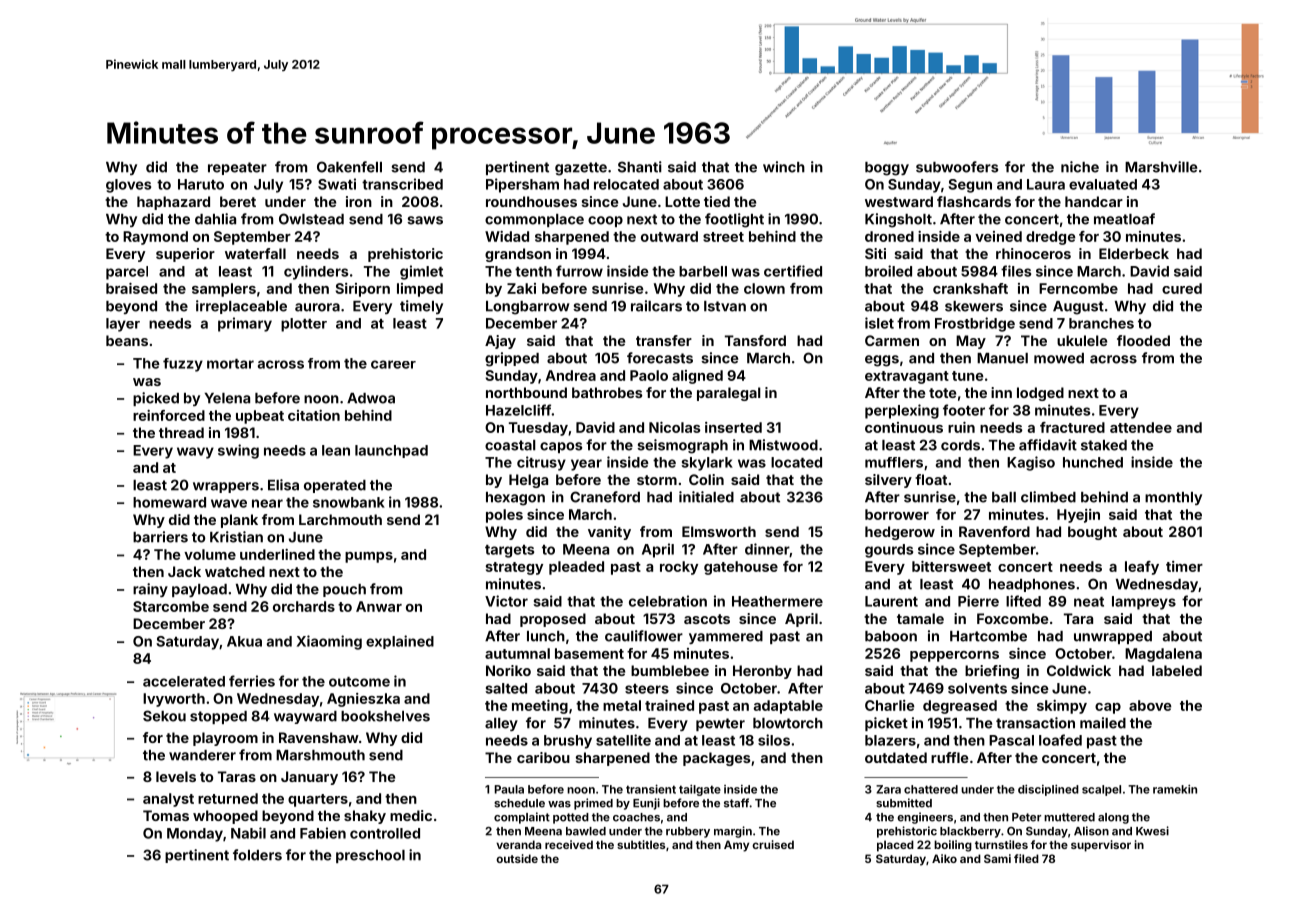 This page has height=924, width=1308. I want to click on supervisor, so click(1101, 846).
